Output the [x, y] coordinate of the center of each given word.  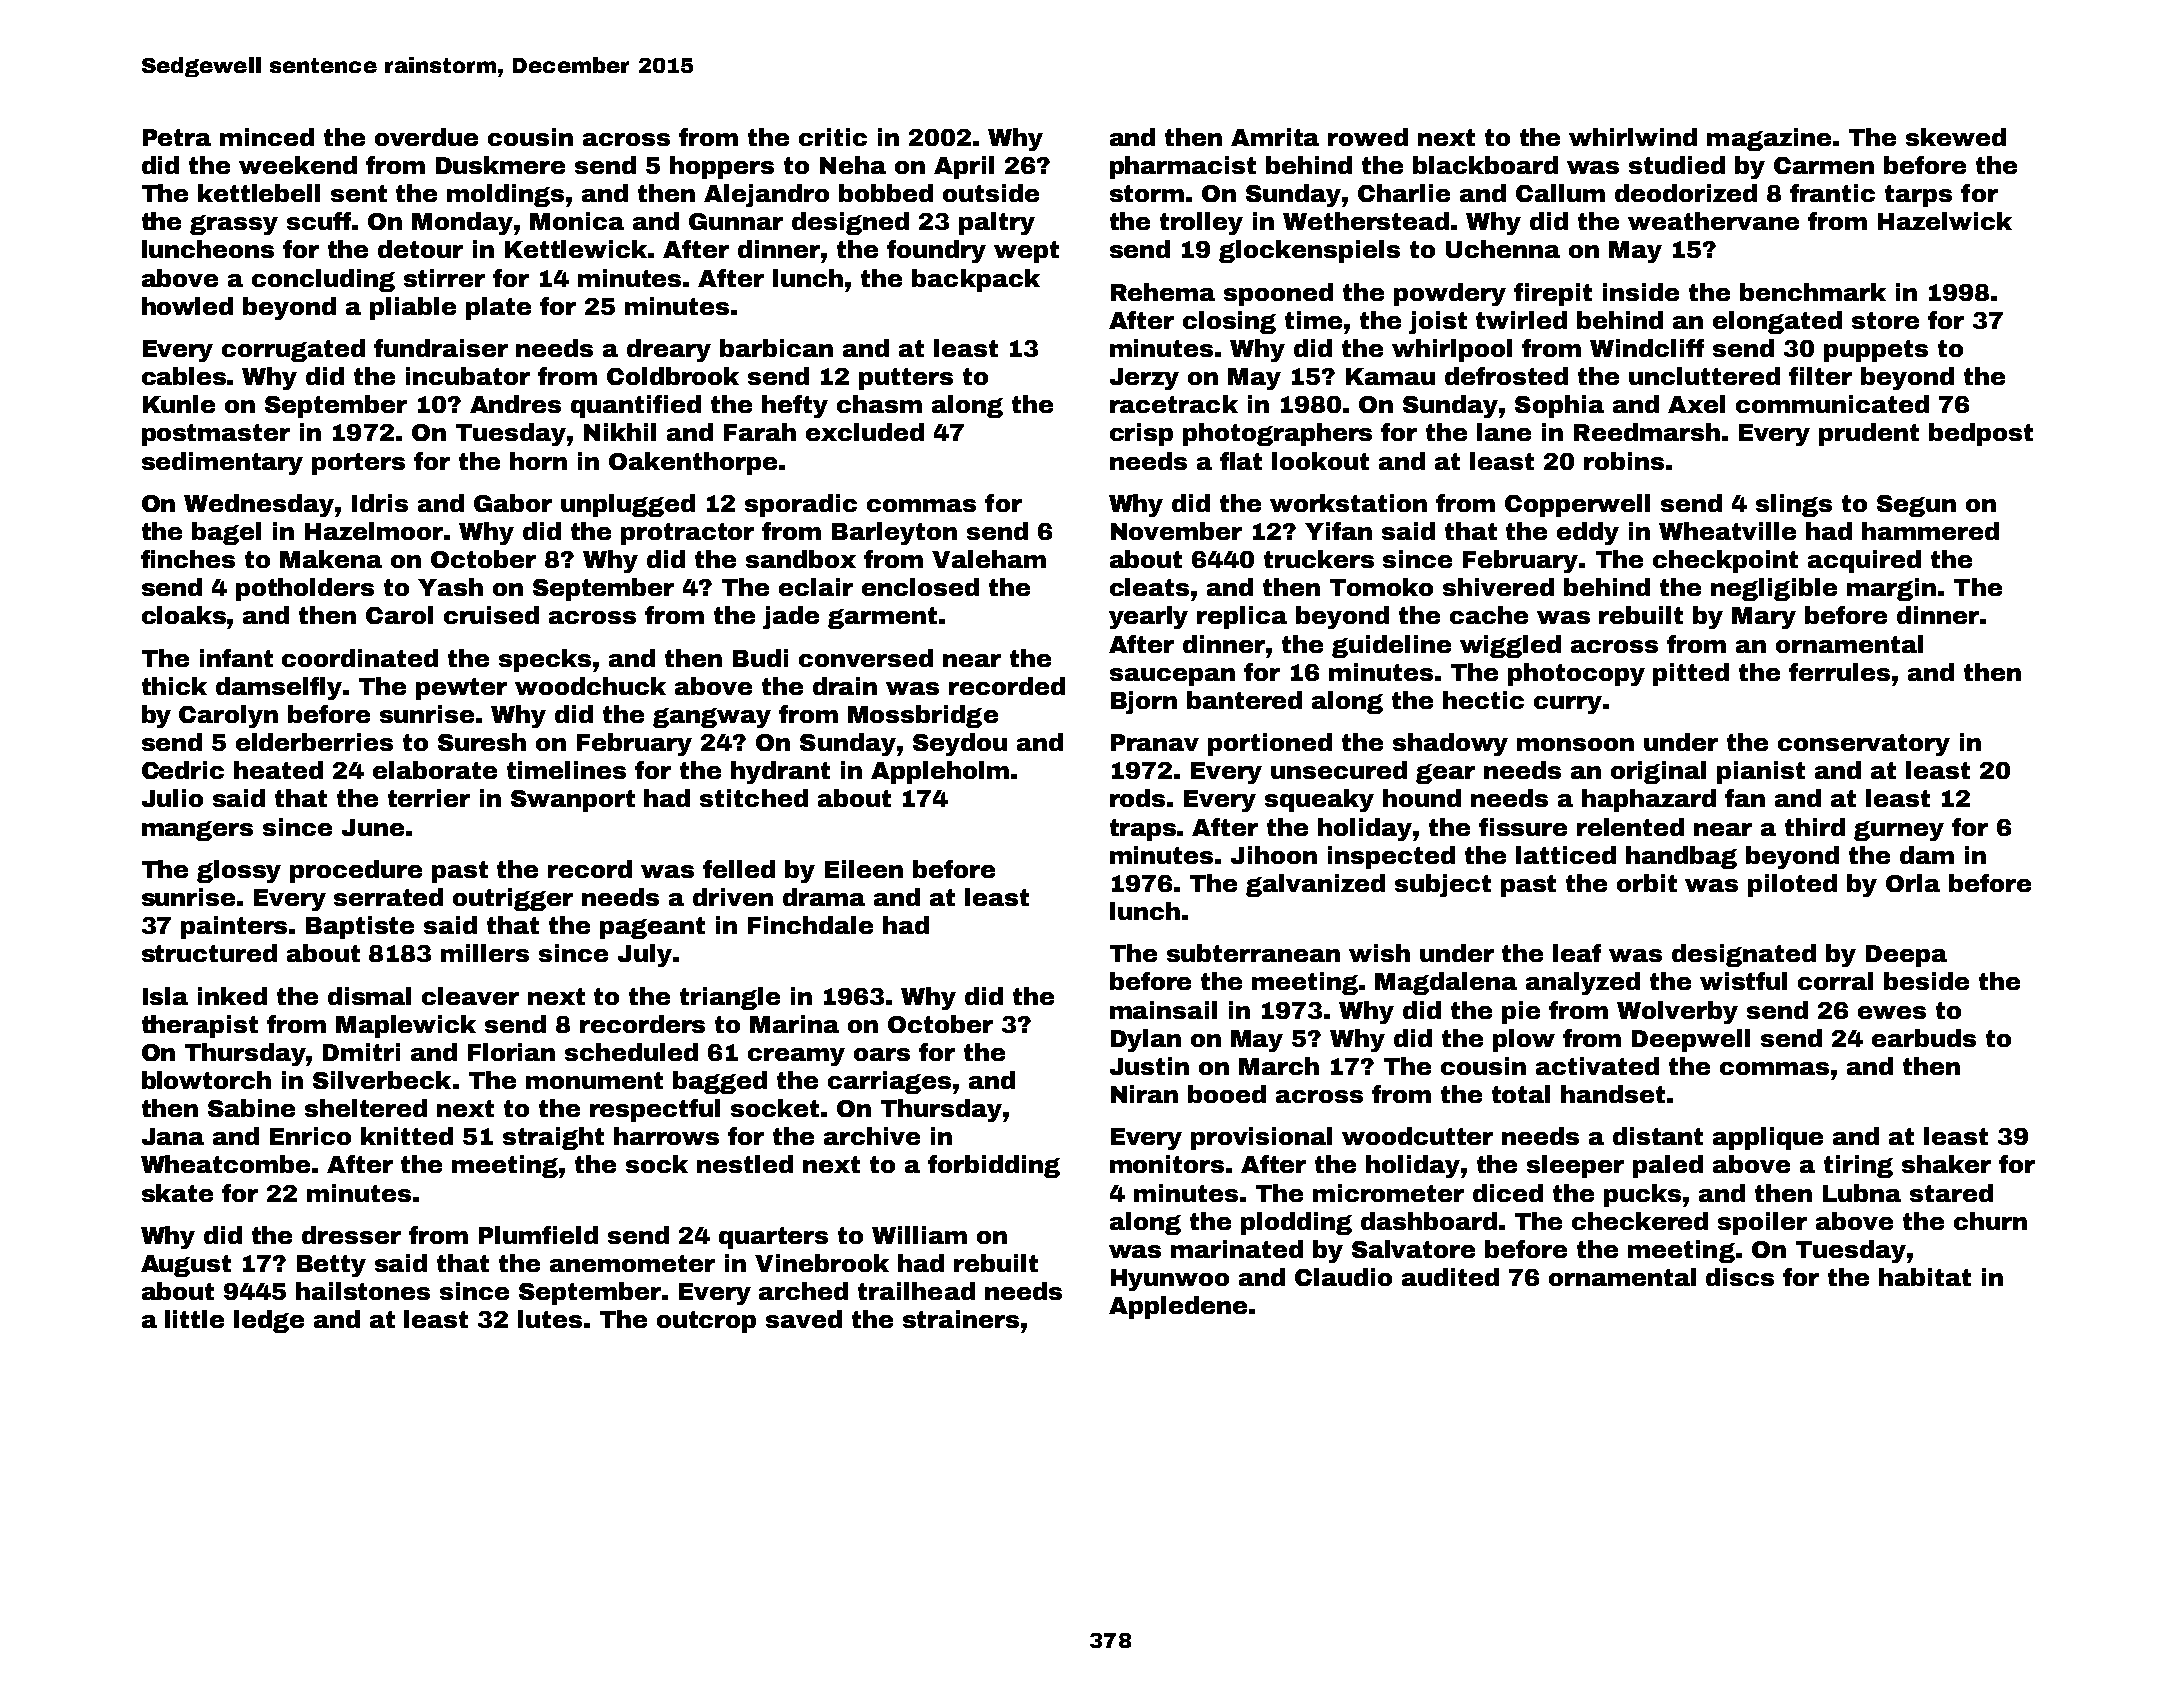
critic [833, 137]
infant [236, 658]
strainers [961, 1319]
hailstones [363, 1291]
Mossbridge [923, 716]
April [964, 167]
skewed [1956, 137]
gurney [1899, 831]
